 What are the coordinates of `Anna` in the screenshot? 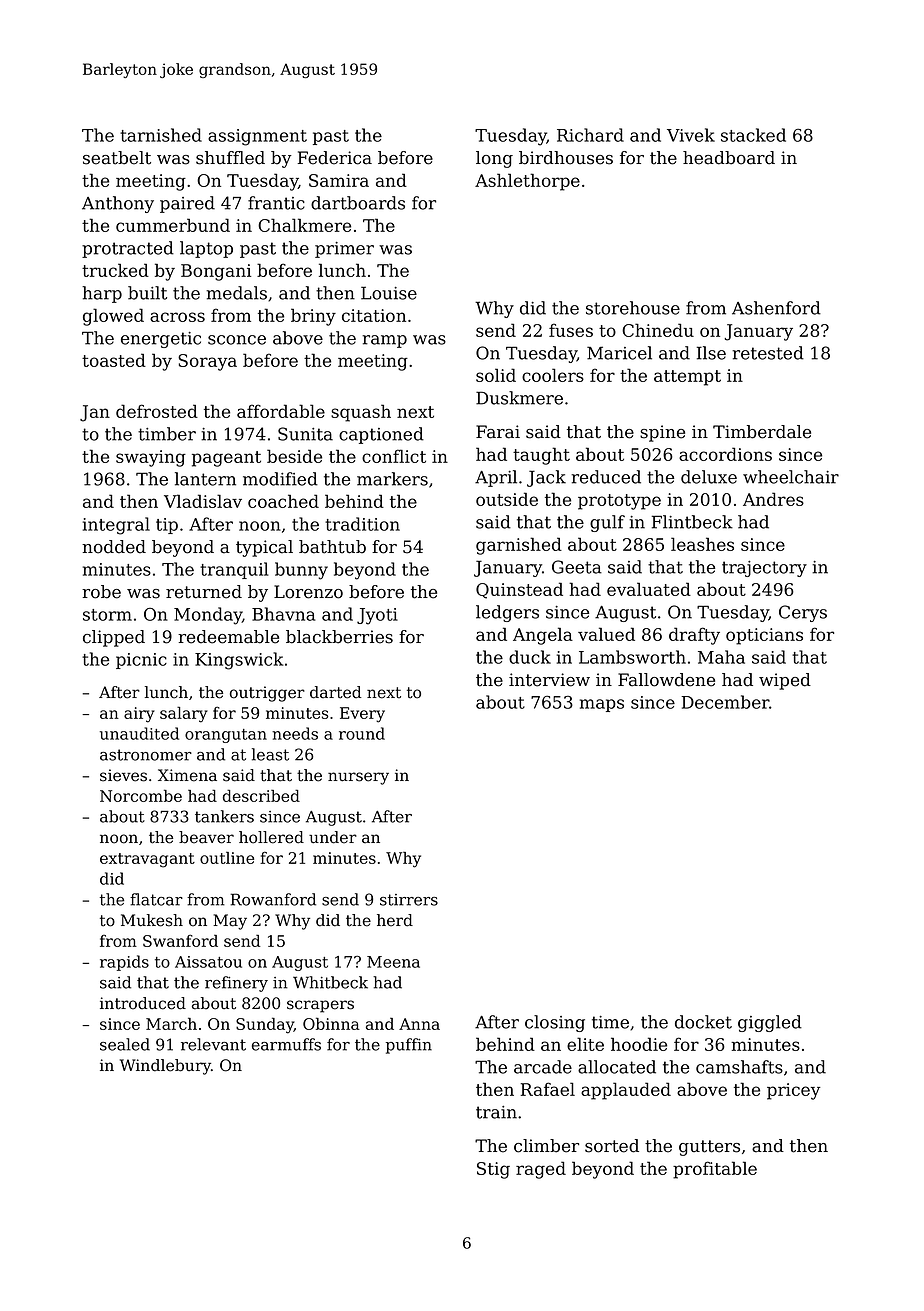 It's located at (419, 1024).
